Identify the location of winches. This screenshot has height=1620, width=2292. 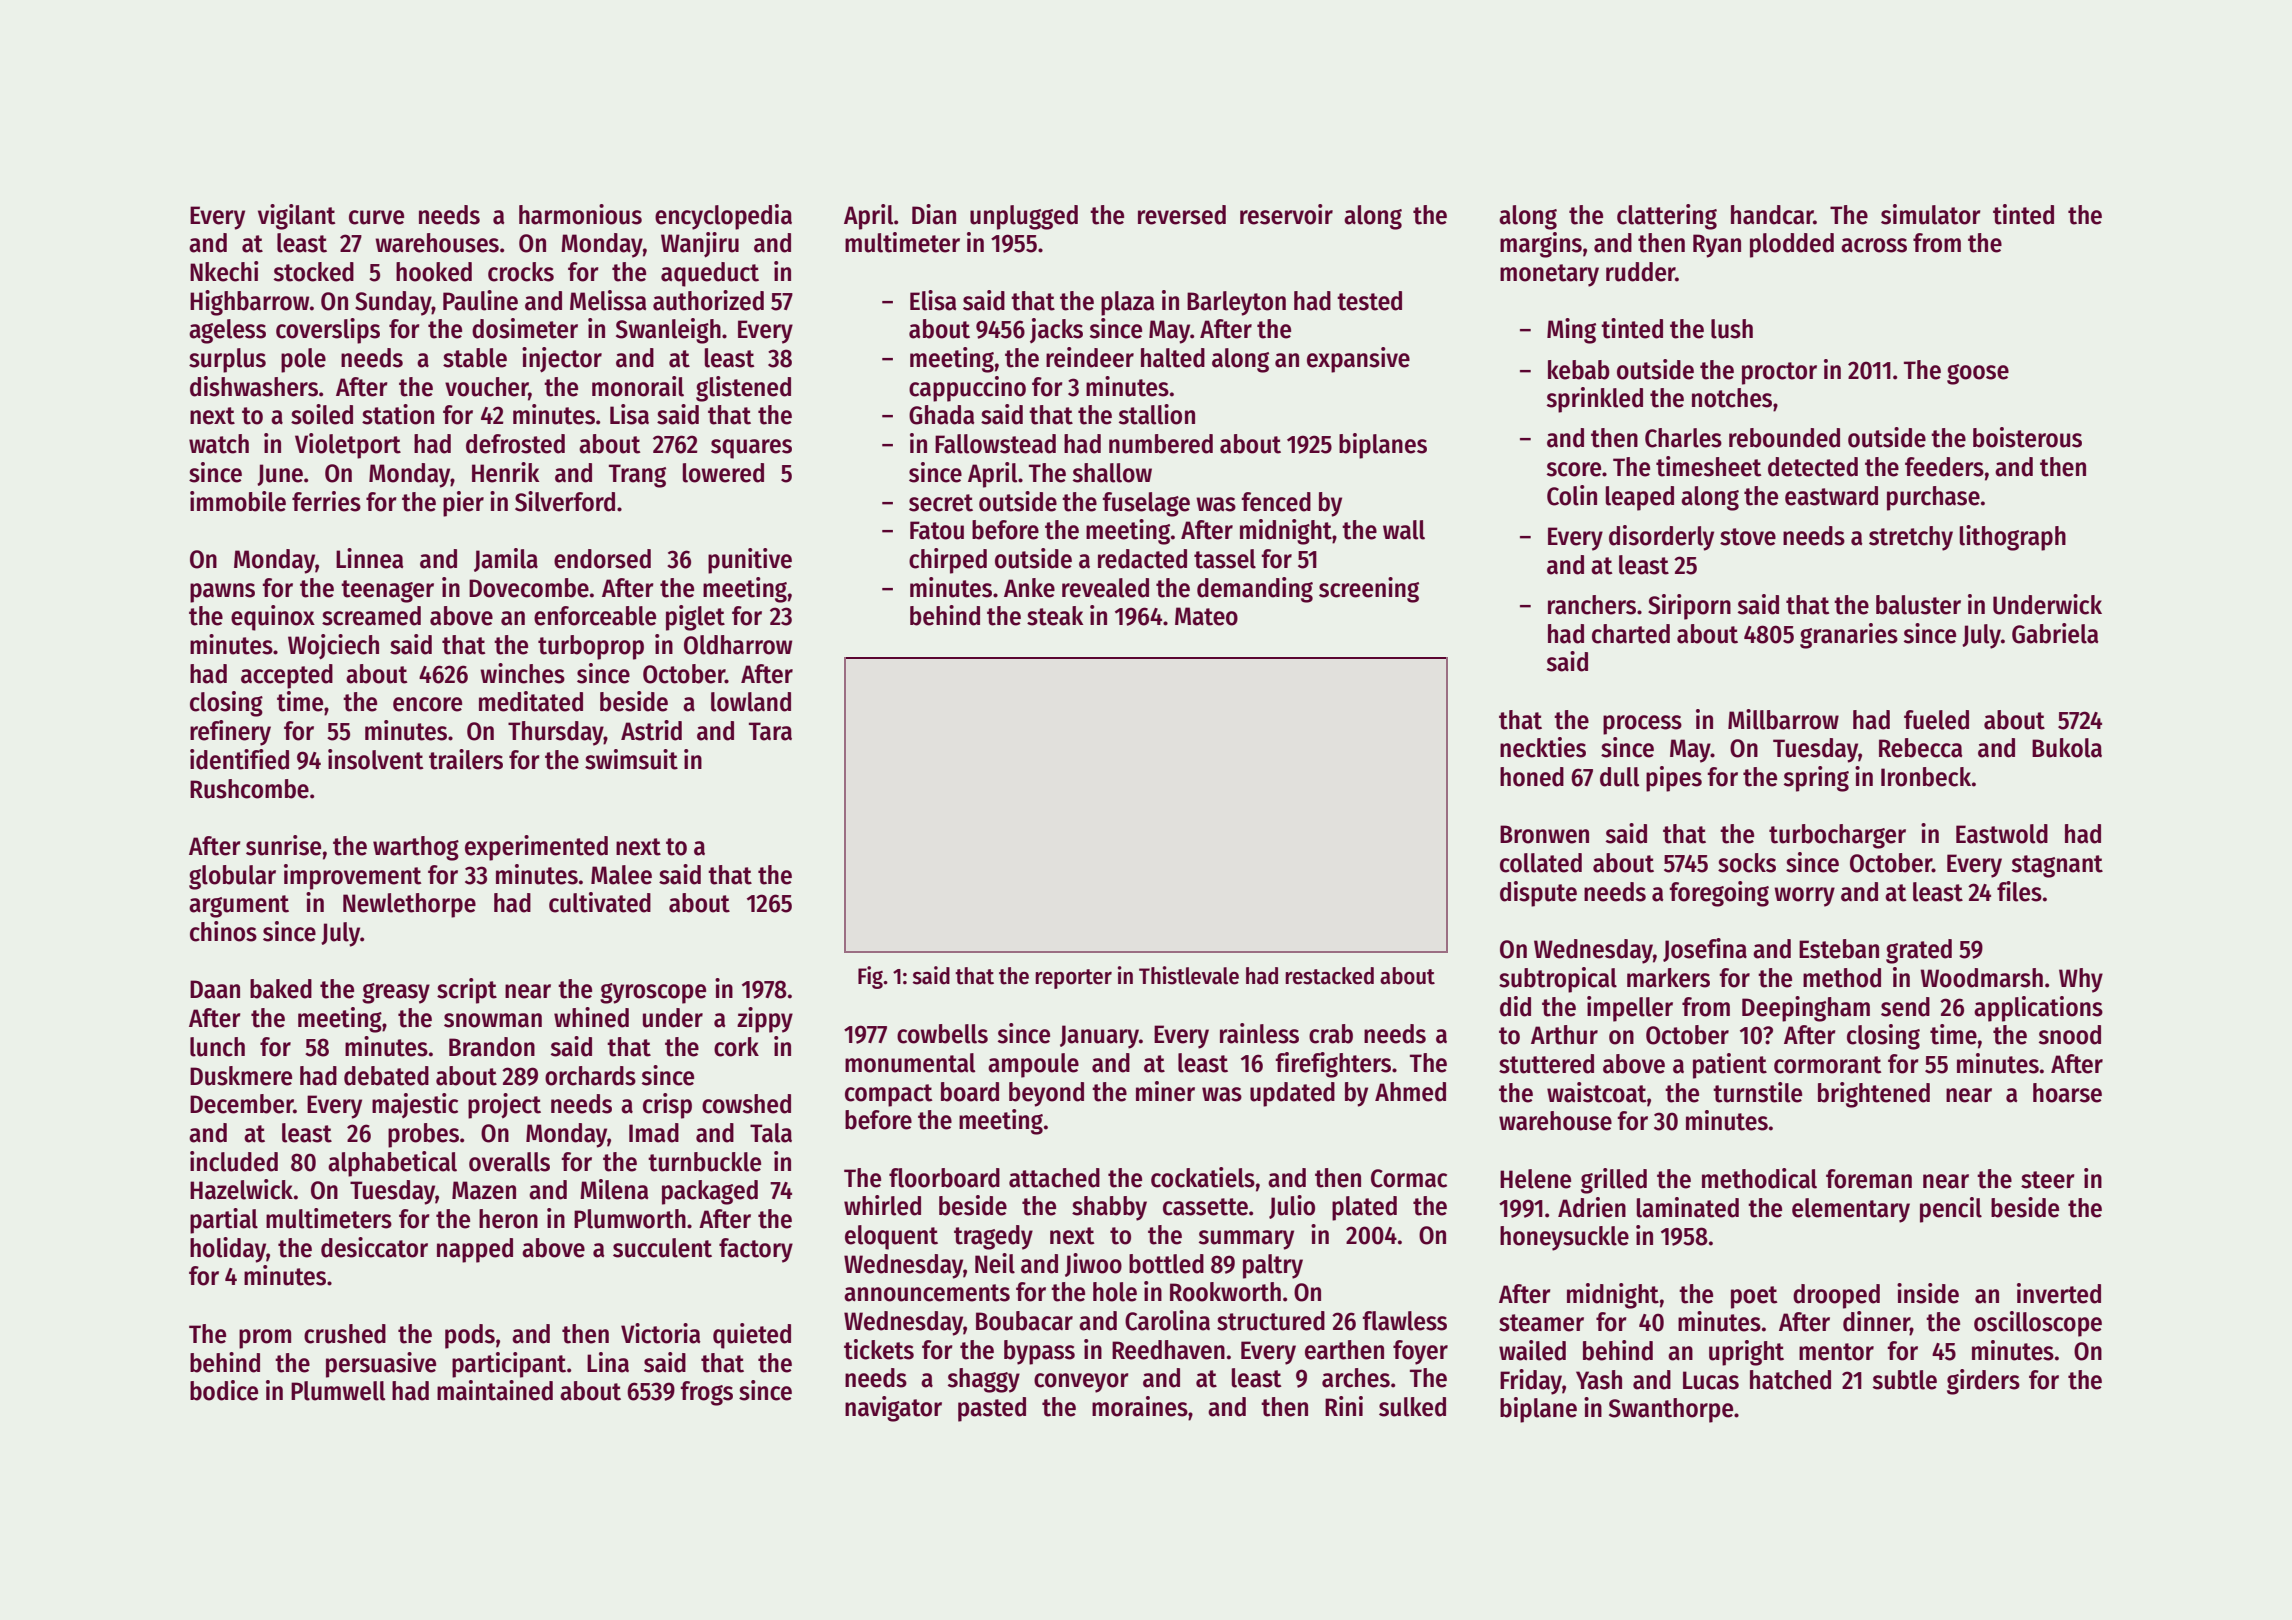
(522, 673).
